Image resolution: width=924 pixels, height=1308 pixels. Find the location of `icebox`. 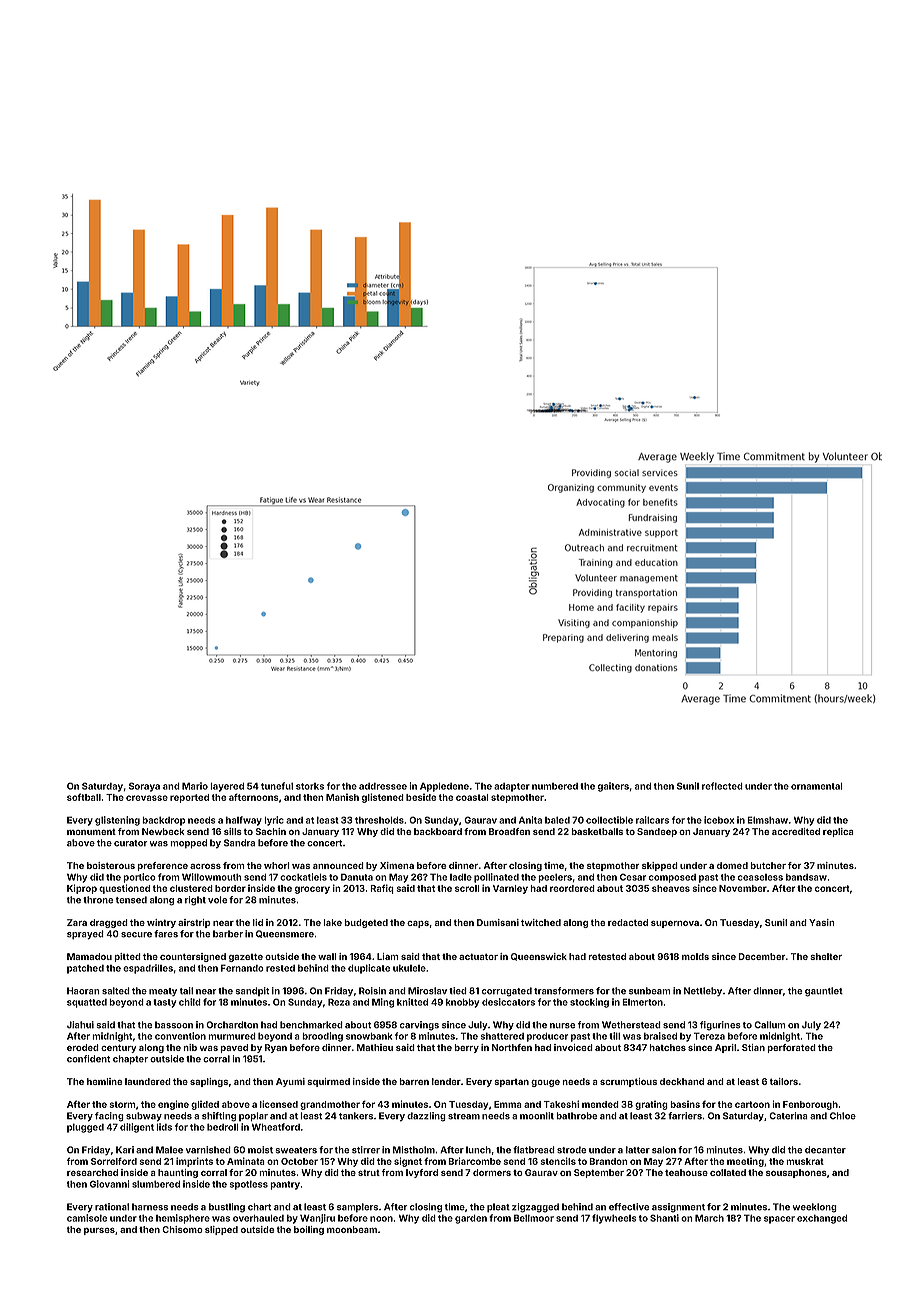

icebox is located at coordinates (719, 820).
